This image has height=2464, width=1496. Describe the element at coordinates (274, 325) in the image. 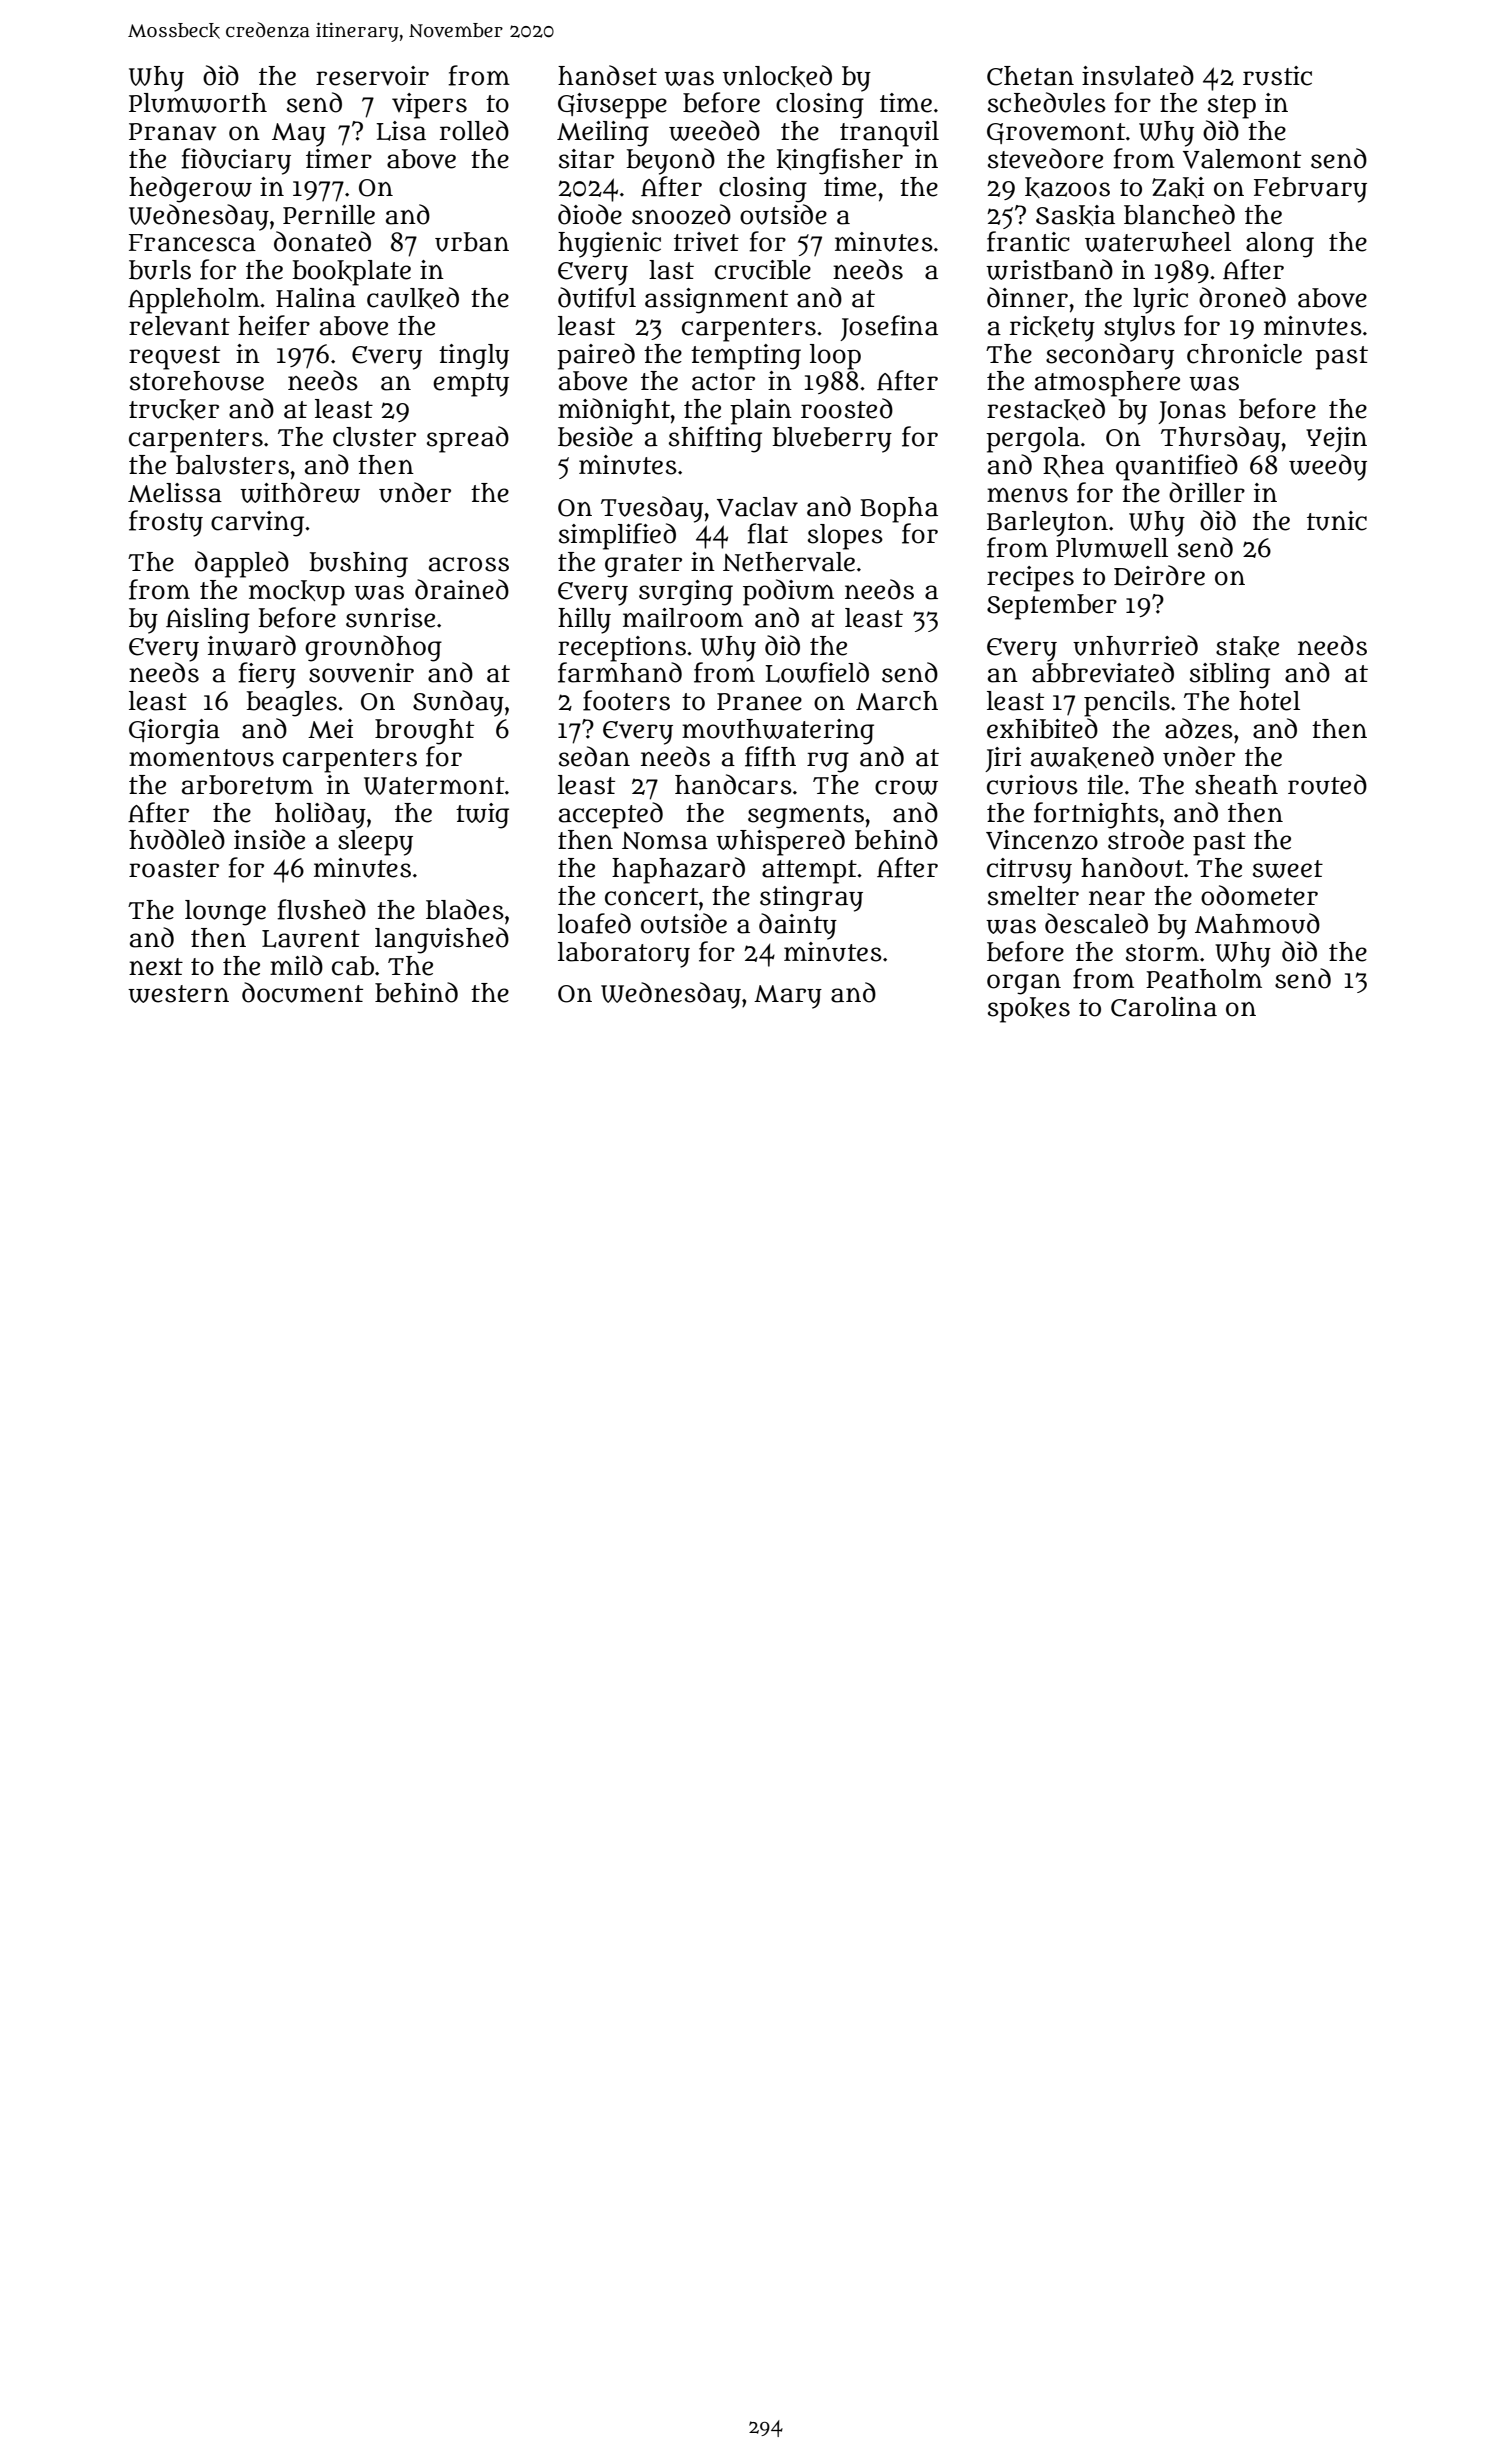

I see `heifer` at that location.
